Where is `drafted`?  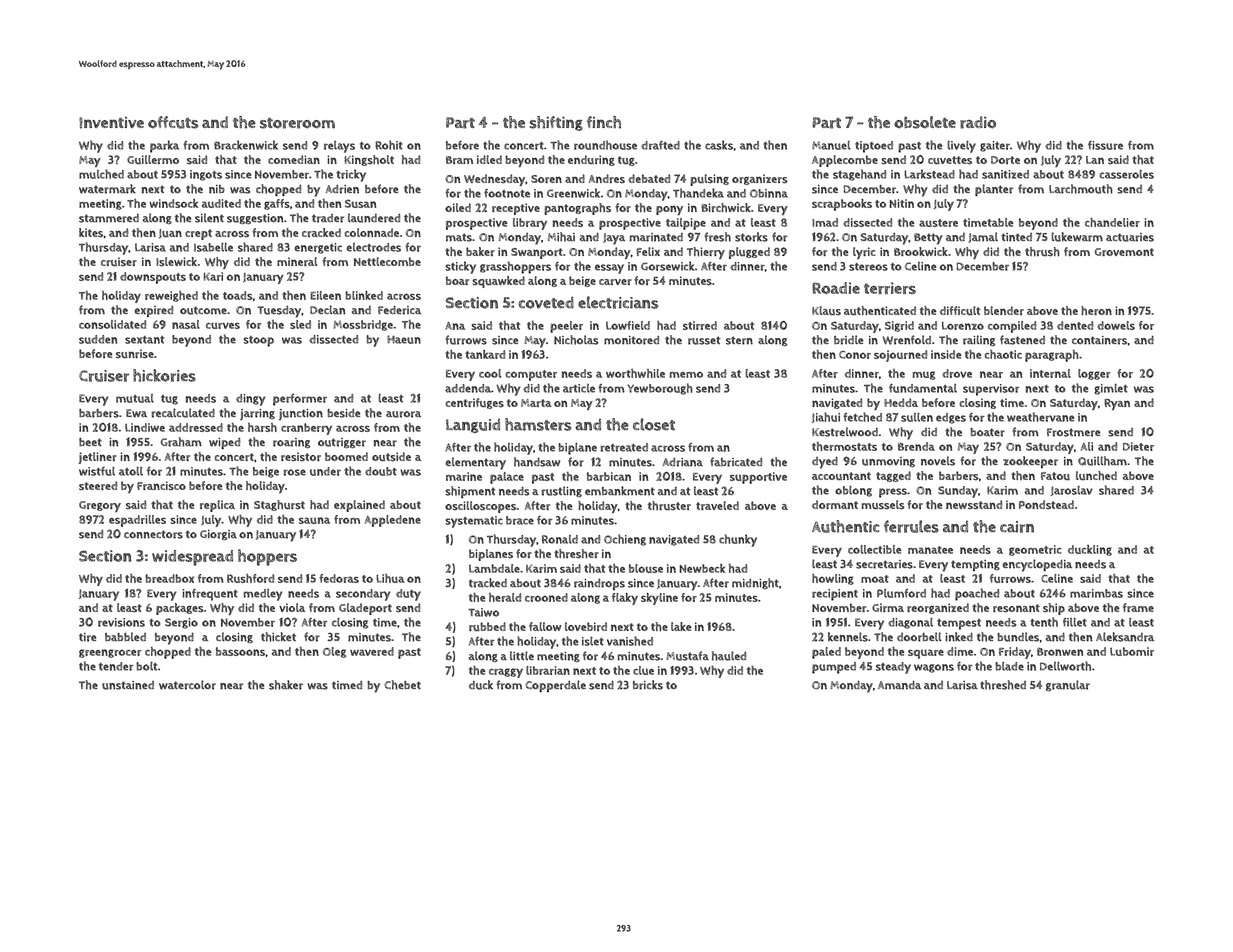 drafted is located at coordinates (660, 145).
